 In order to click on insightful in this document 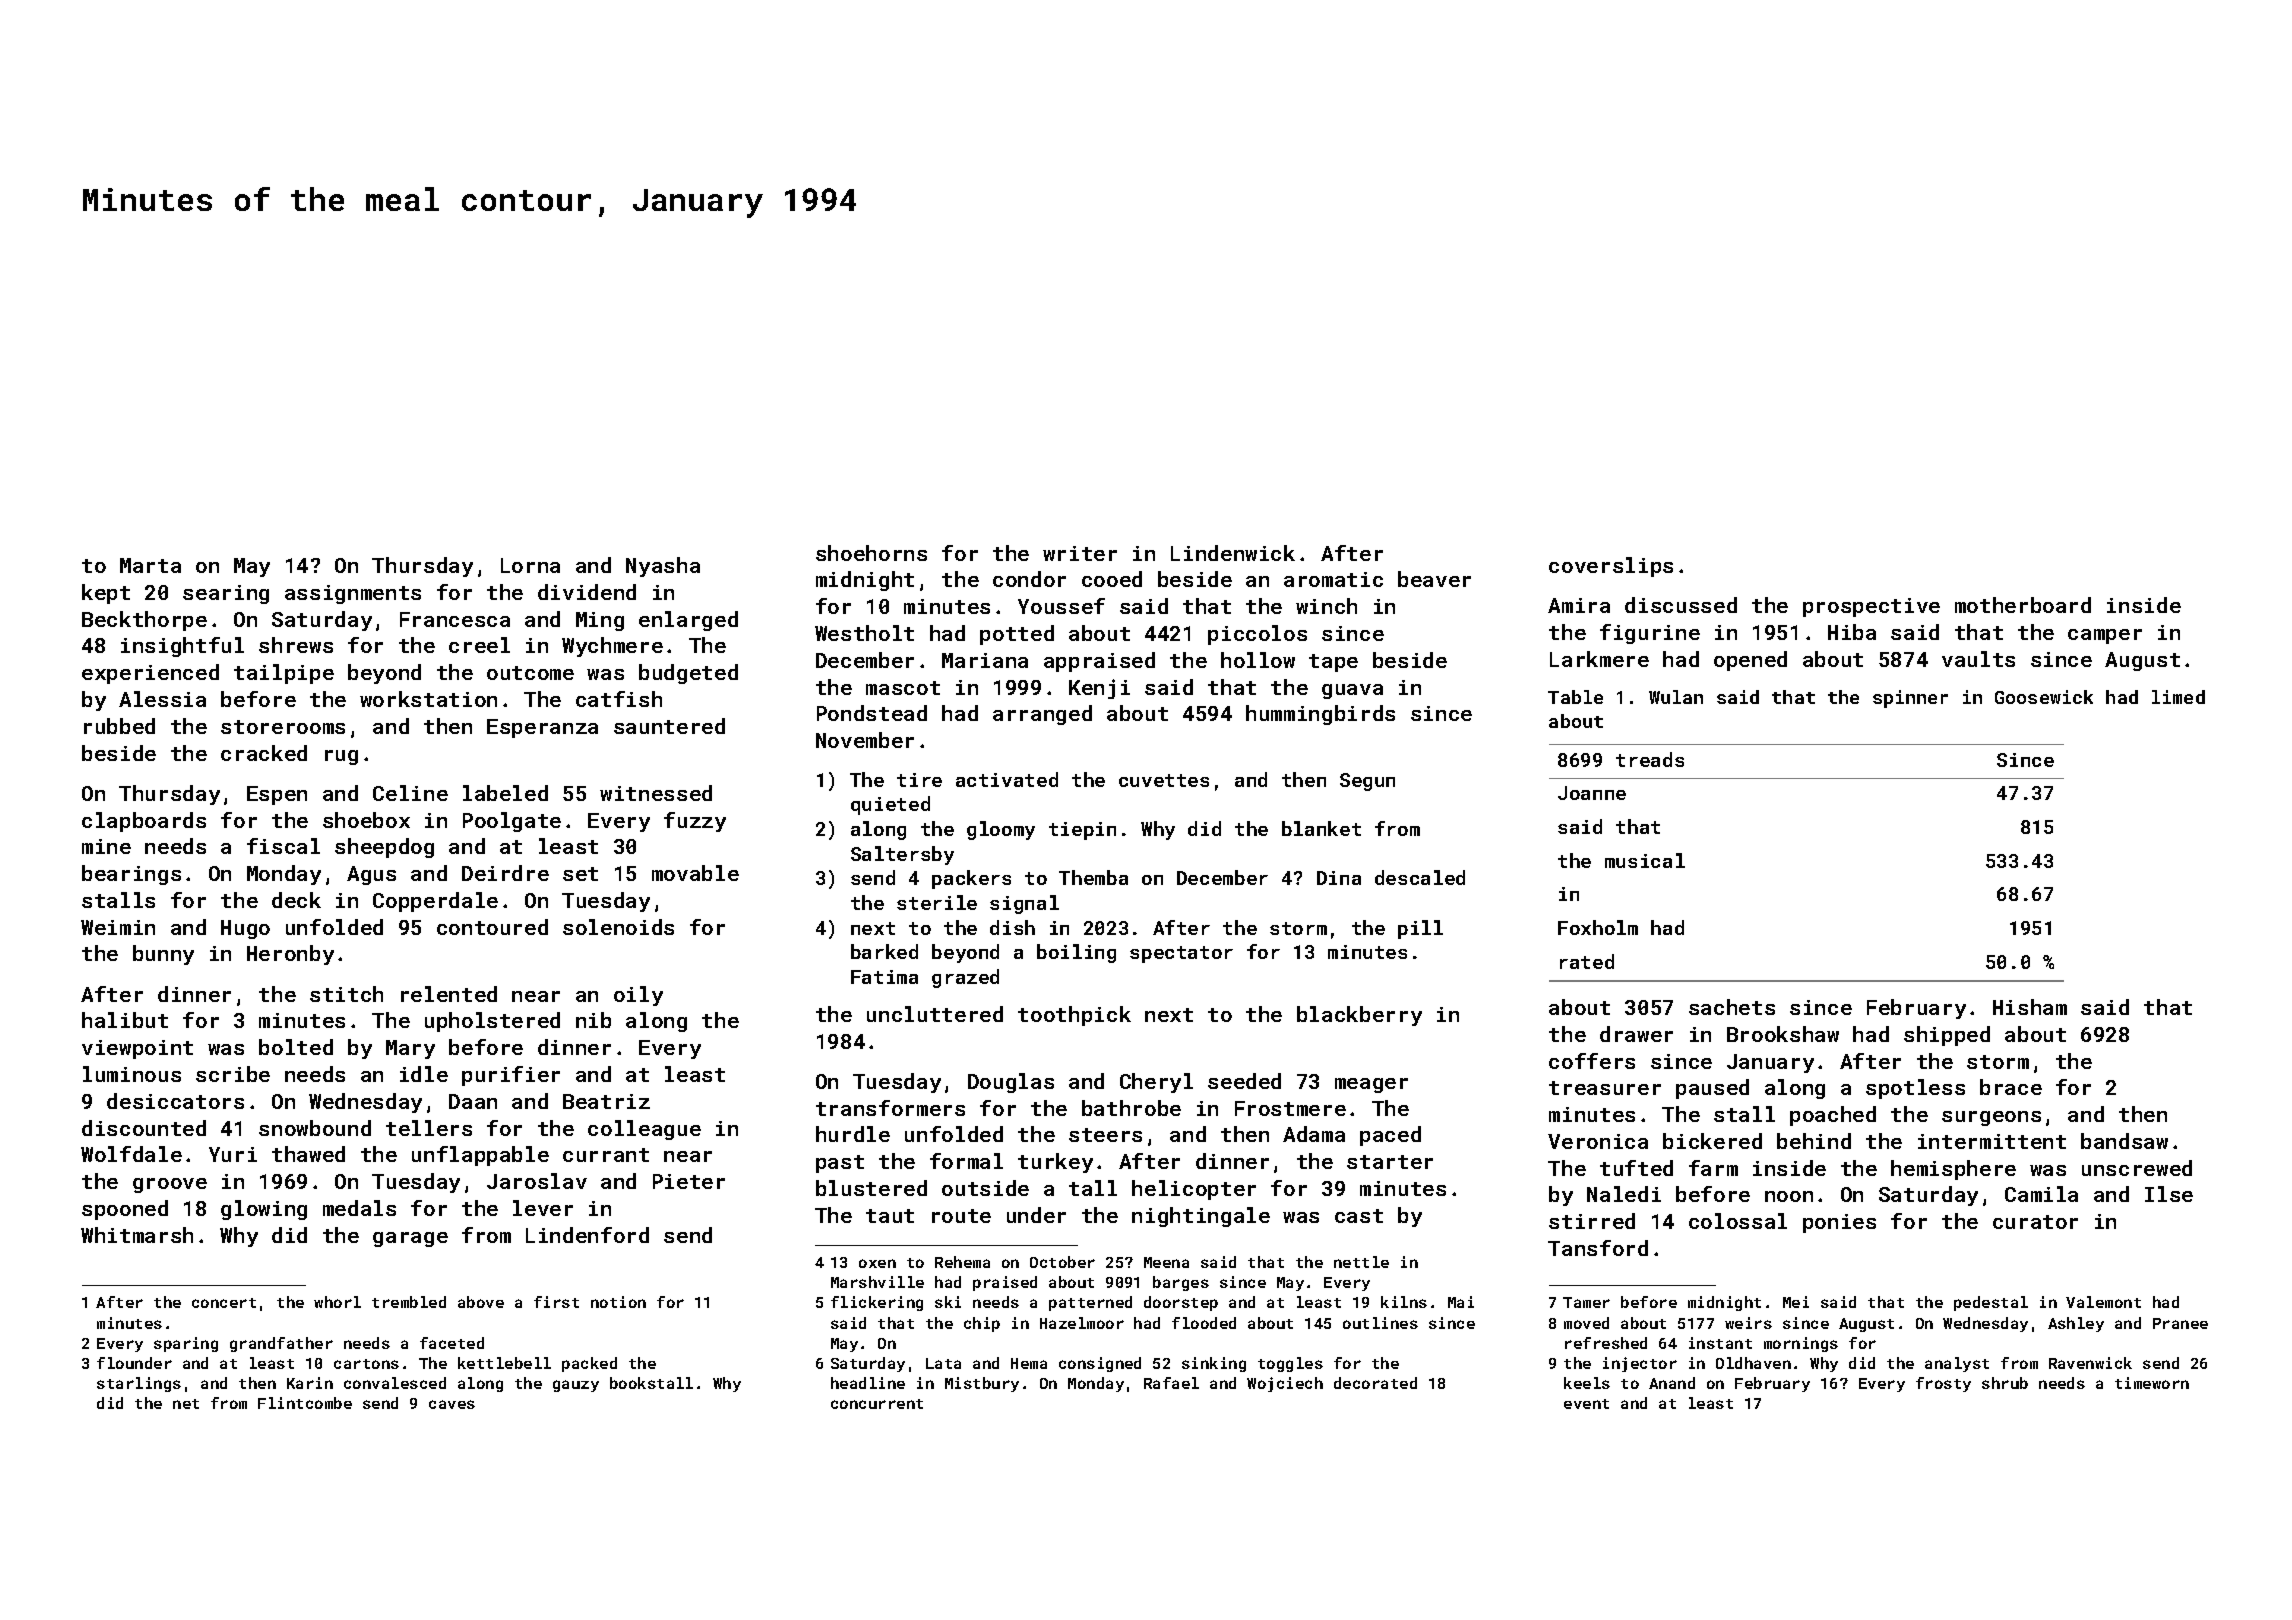, I will do `click(182, 647)`.
